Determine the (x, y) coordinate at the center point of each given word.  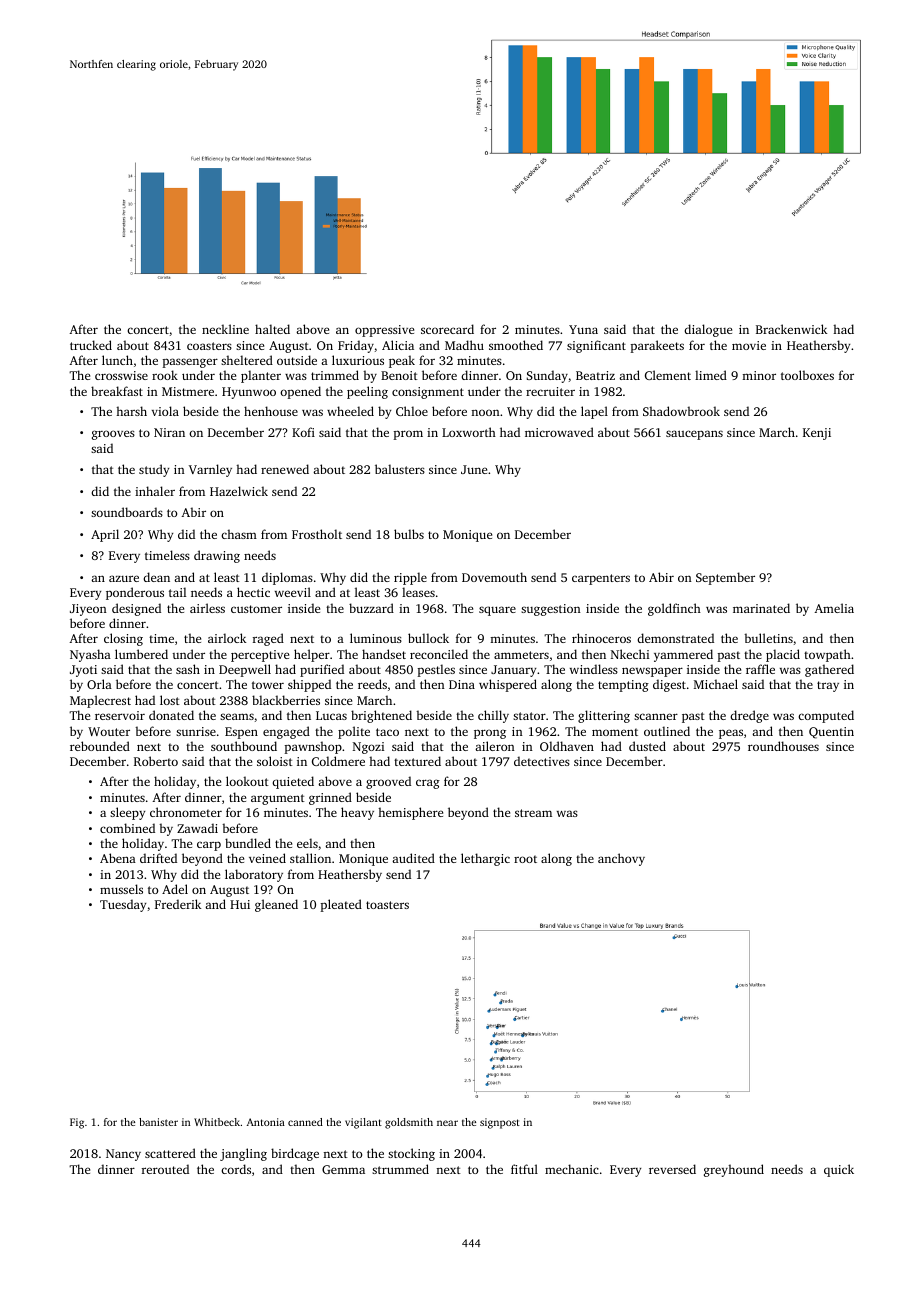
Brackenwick (791, 329)
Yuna (583, 329)
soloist (275, 761)
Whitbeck (217, 1122)
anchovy (621, 859)
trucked (91, 345)
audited (413, 858)
